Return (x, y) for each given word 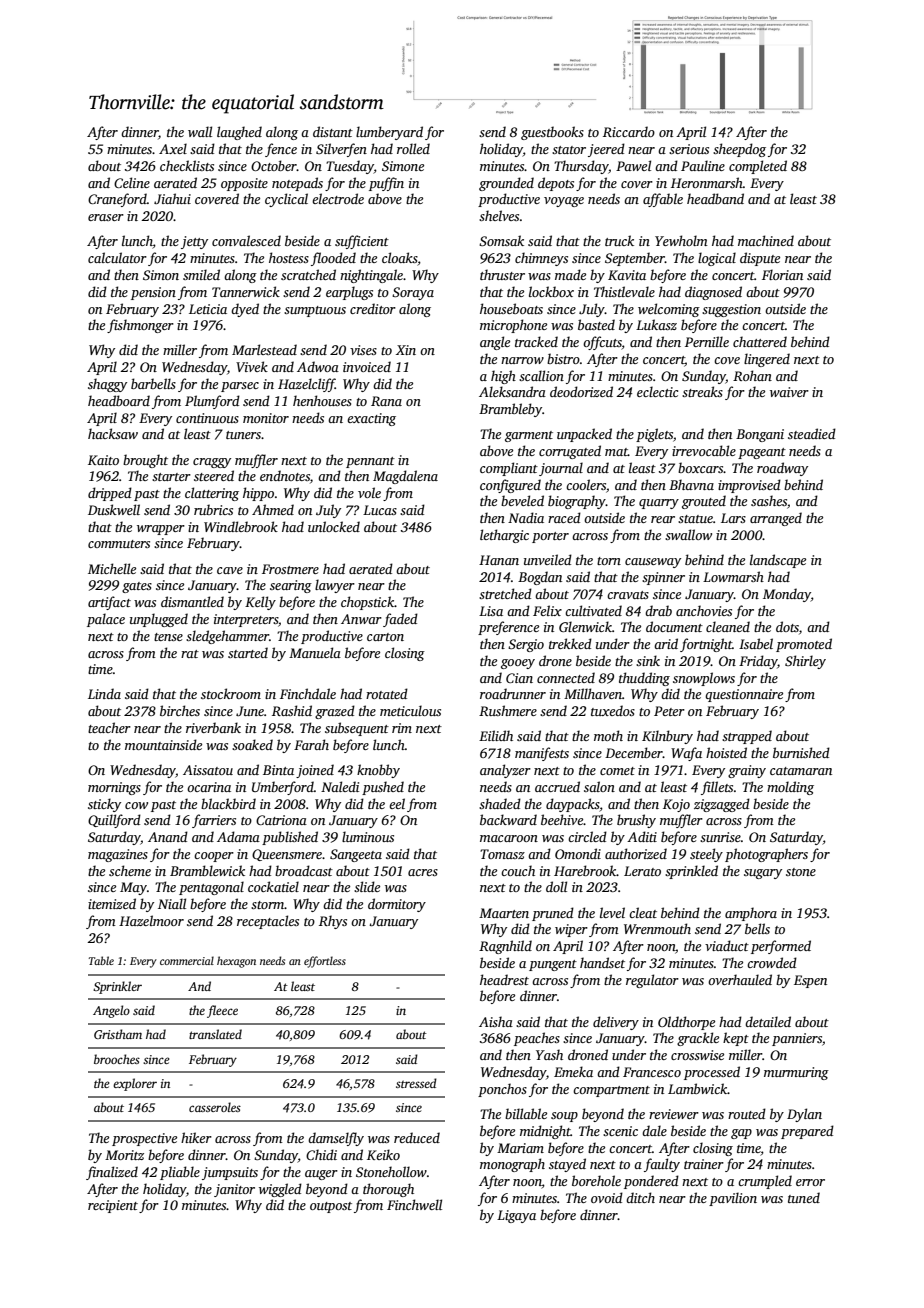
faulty (662, 1165)
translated (215, 1034)
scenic (620, 1131)
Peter (669, 711)
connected (566, 677)
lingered (767, 360)
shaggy (107, 385)
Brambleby (510, 410)
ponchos (502, 1090)
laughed (239, 133)
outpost (331, 1207)
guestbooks (552, 133)
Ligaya (516, 1216)
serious (689, 149)
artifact (109, 603)
